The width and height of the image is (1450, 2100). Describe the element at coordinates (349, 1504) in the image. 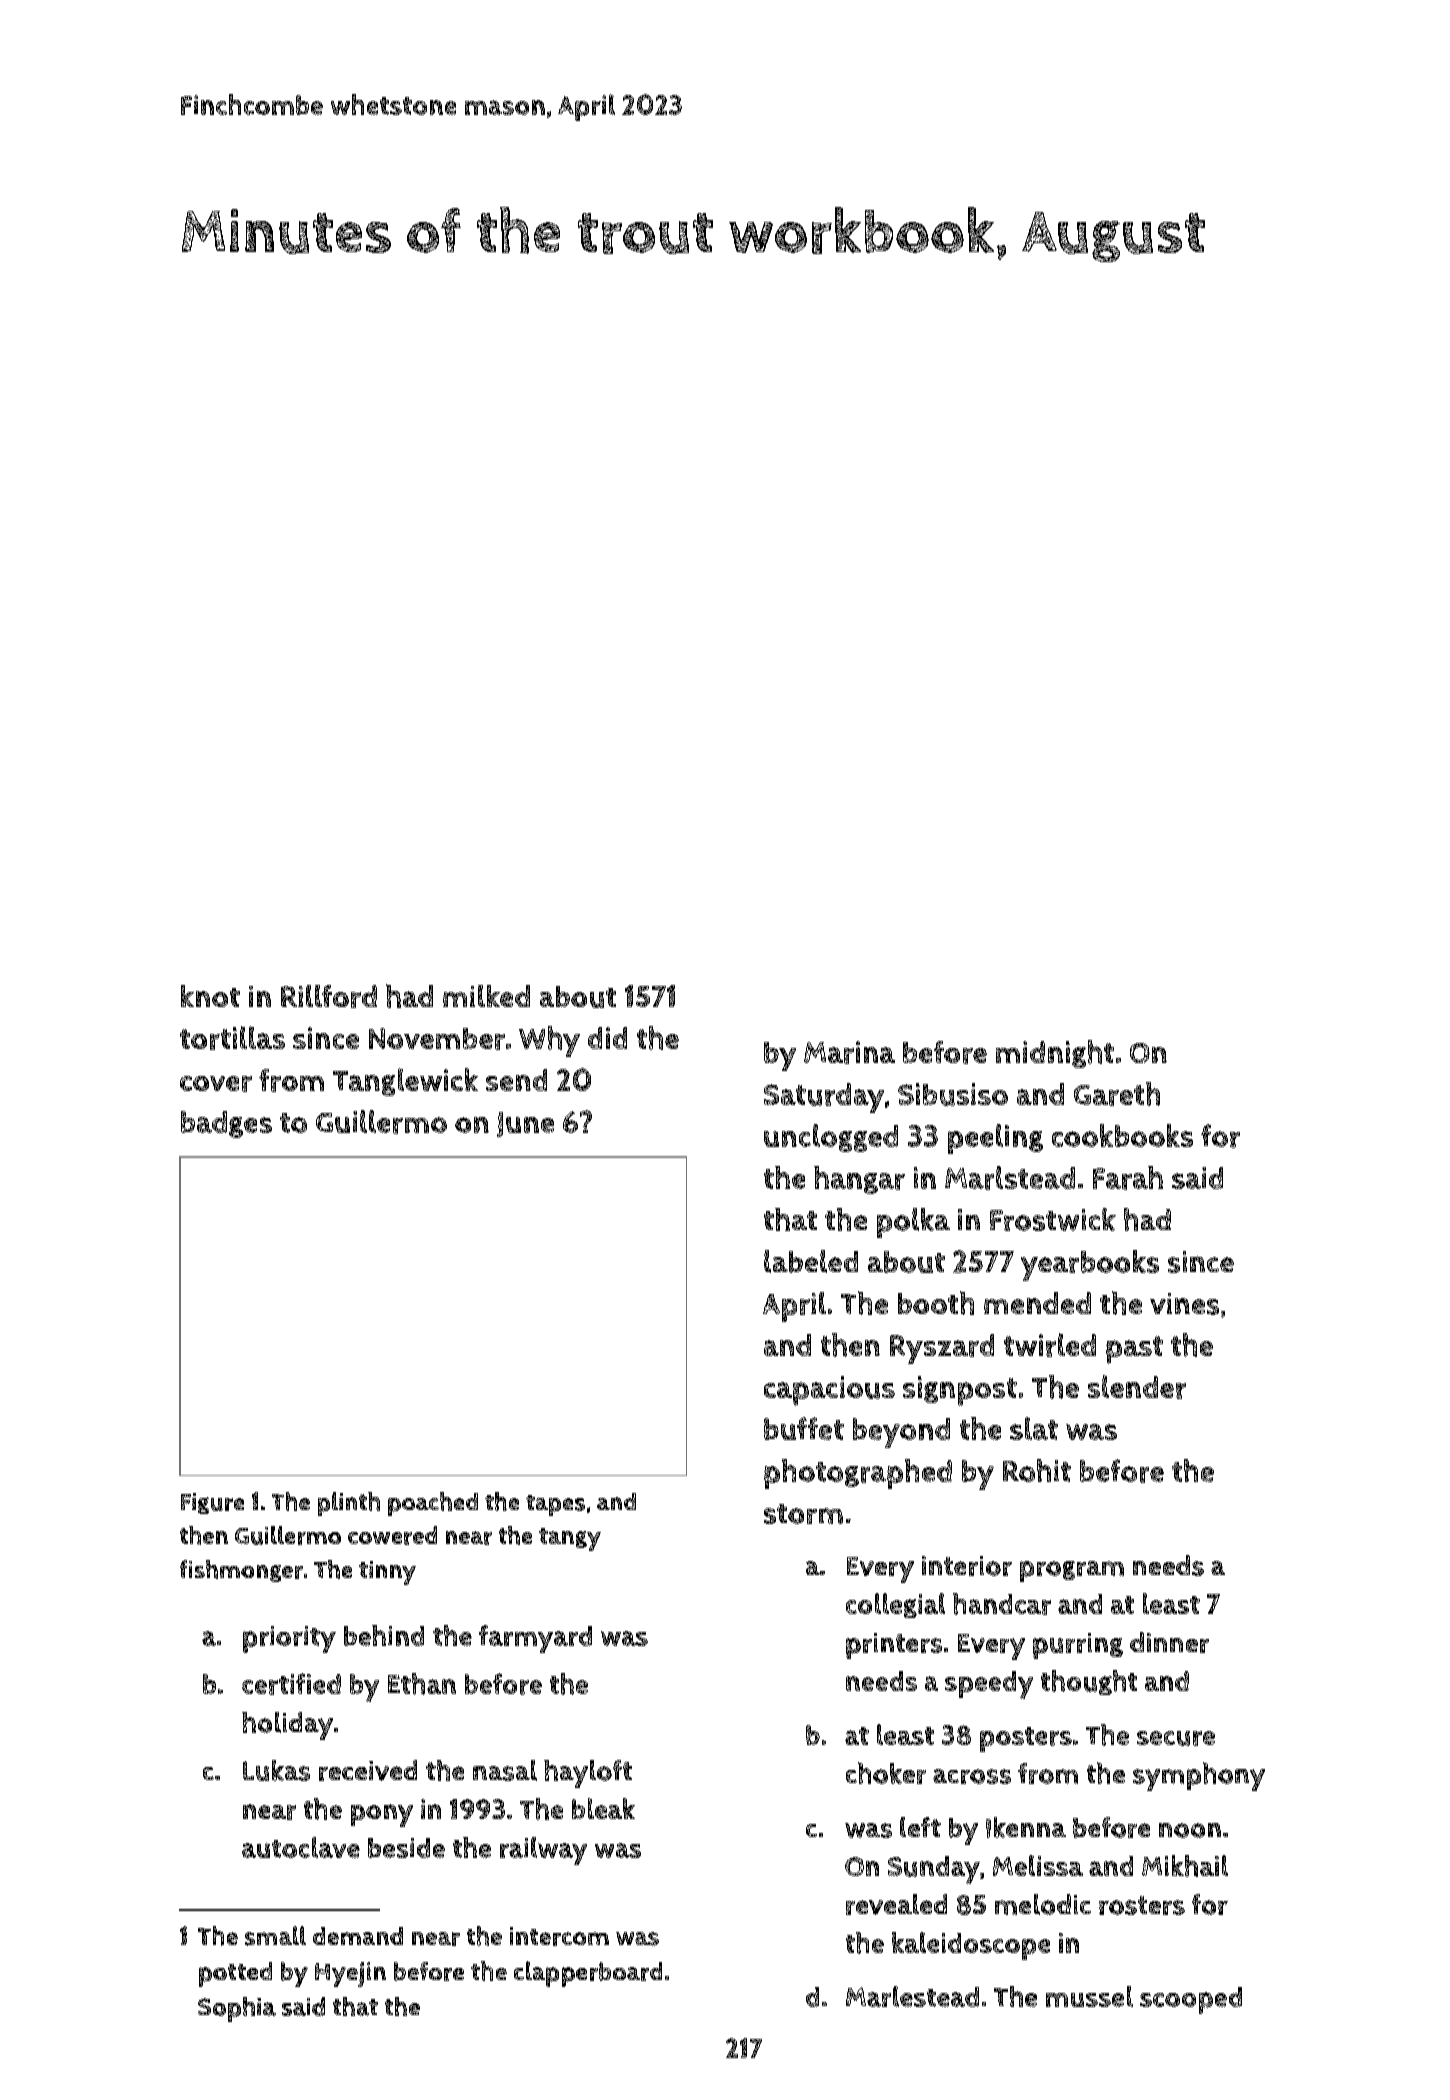

I see `plinth` at that location.
